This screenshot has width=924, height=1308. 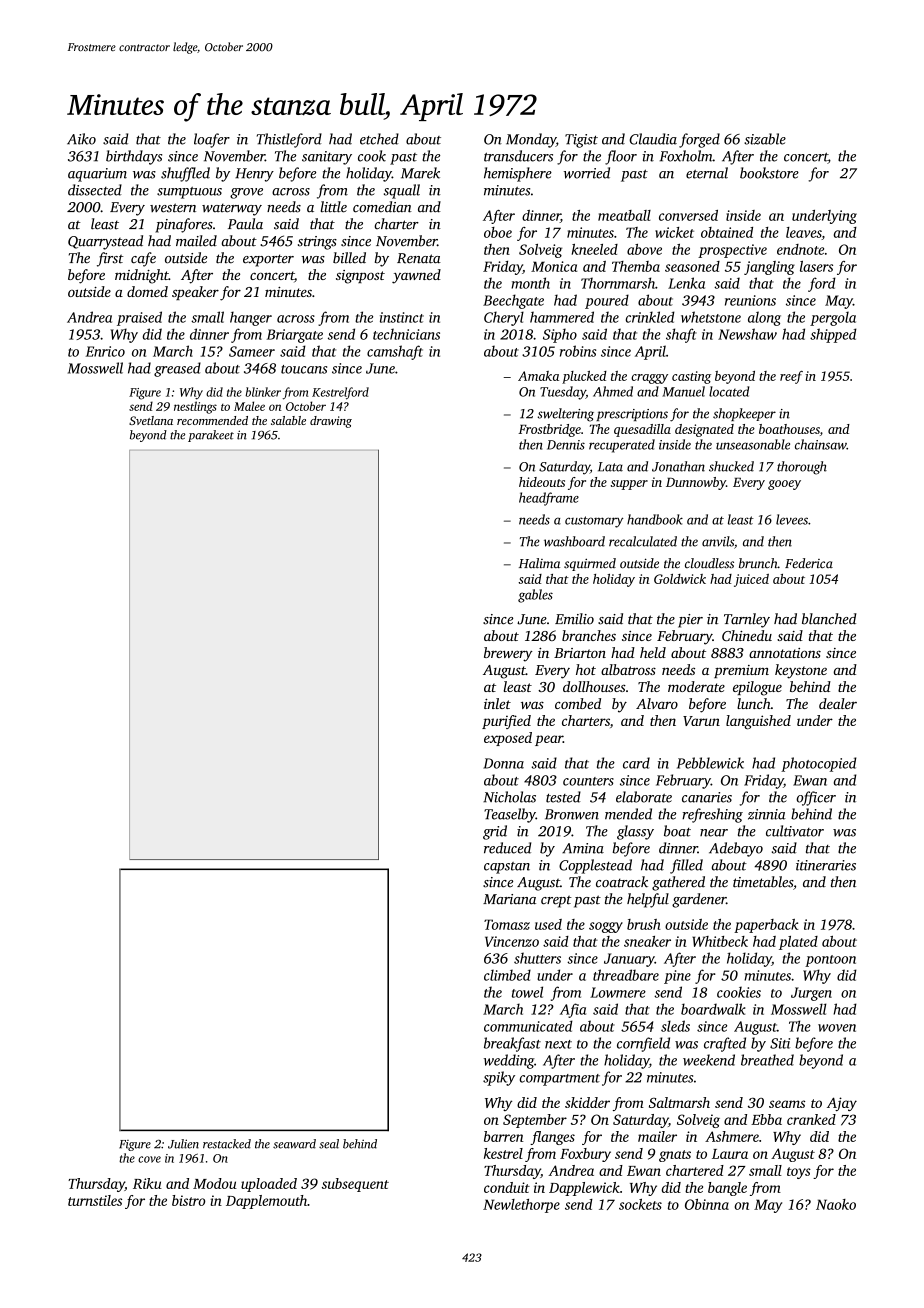 What do you see at coordinates (266, 1202) in the screenshot?
I see `Dapplemouth` at bounding box center [266, 1202].
